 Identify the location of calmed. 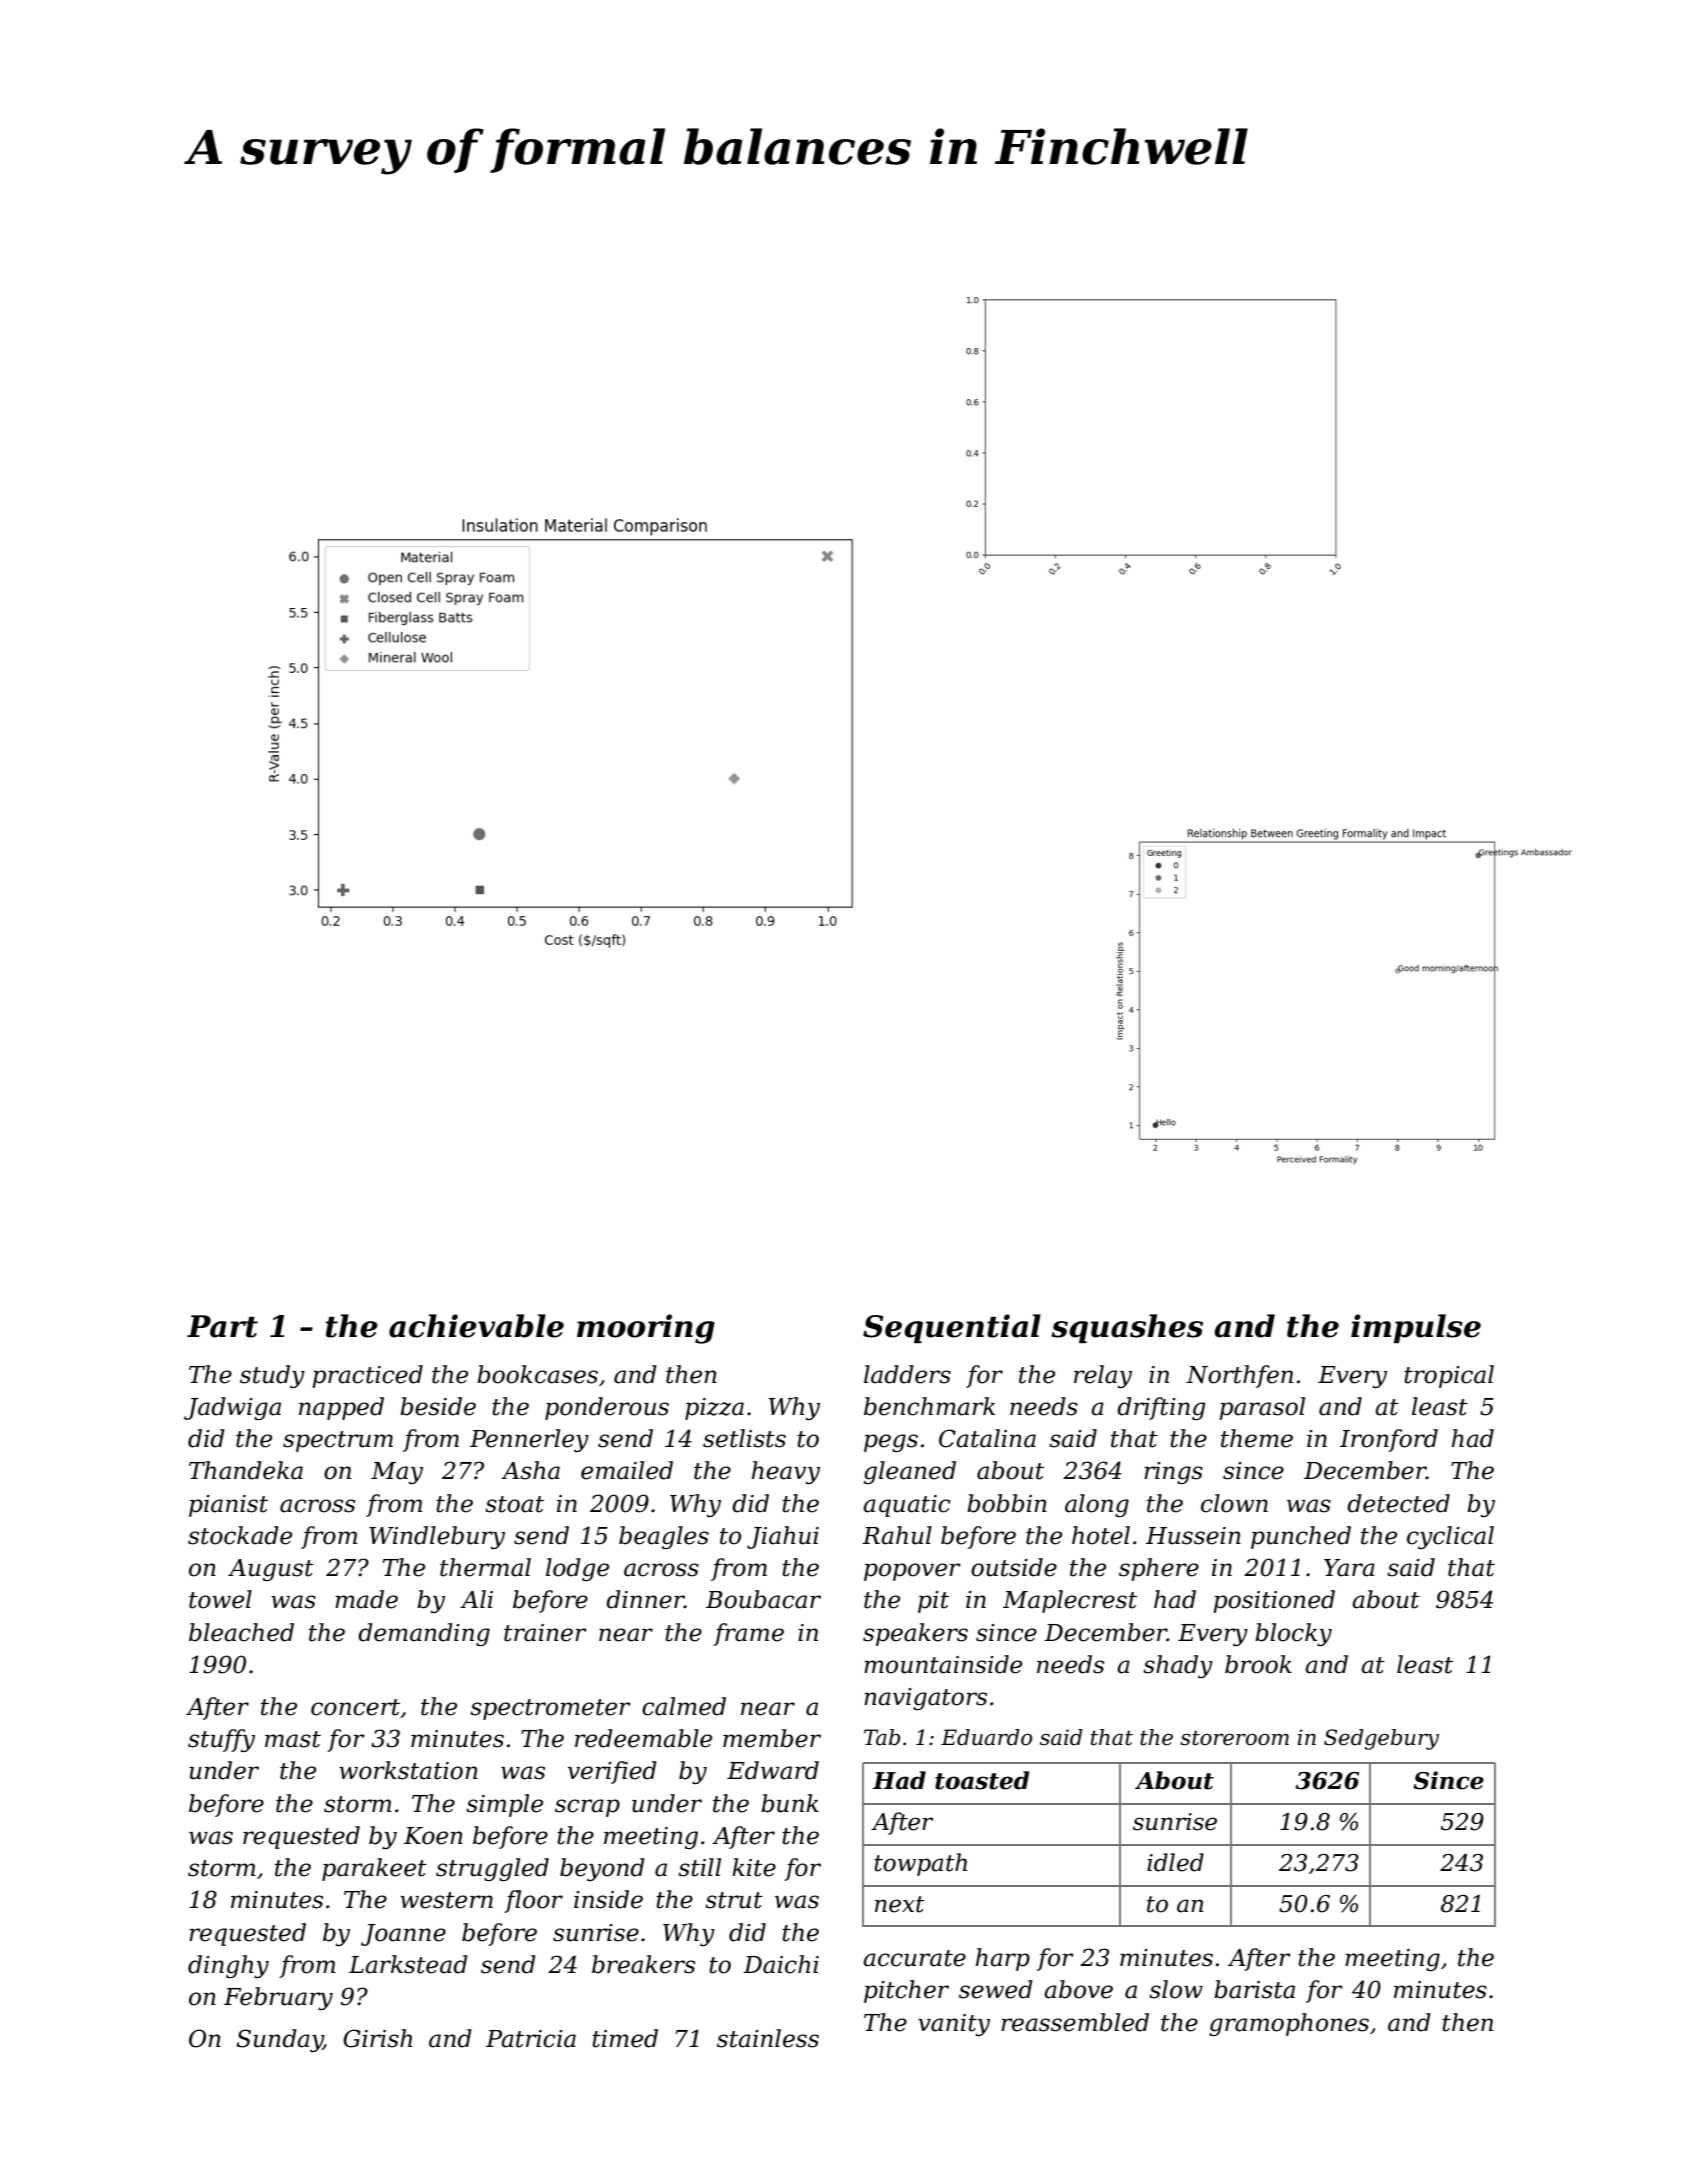
(684, 1706).
